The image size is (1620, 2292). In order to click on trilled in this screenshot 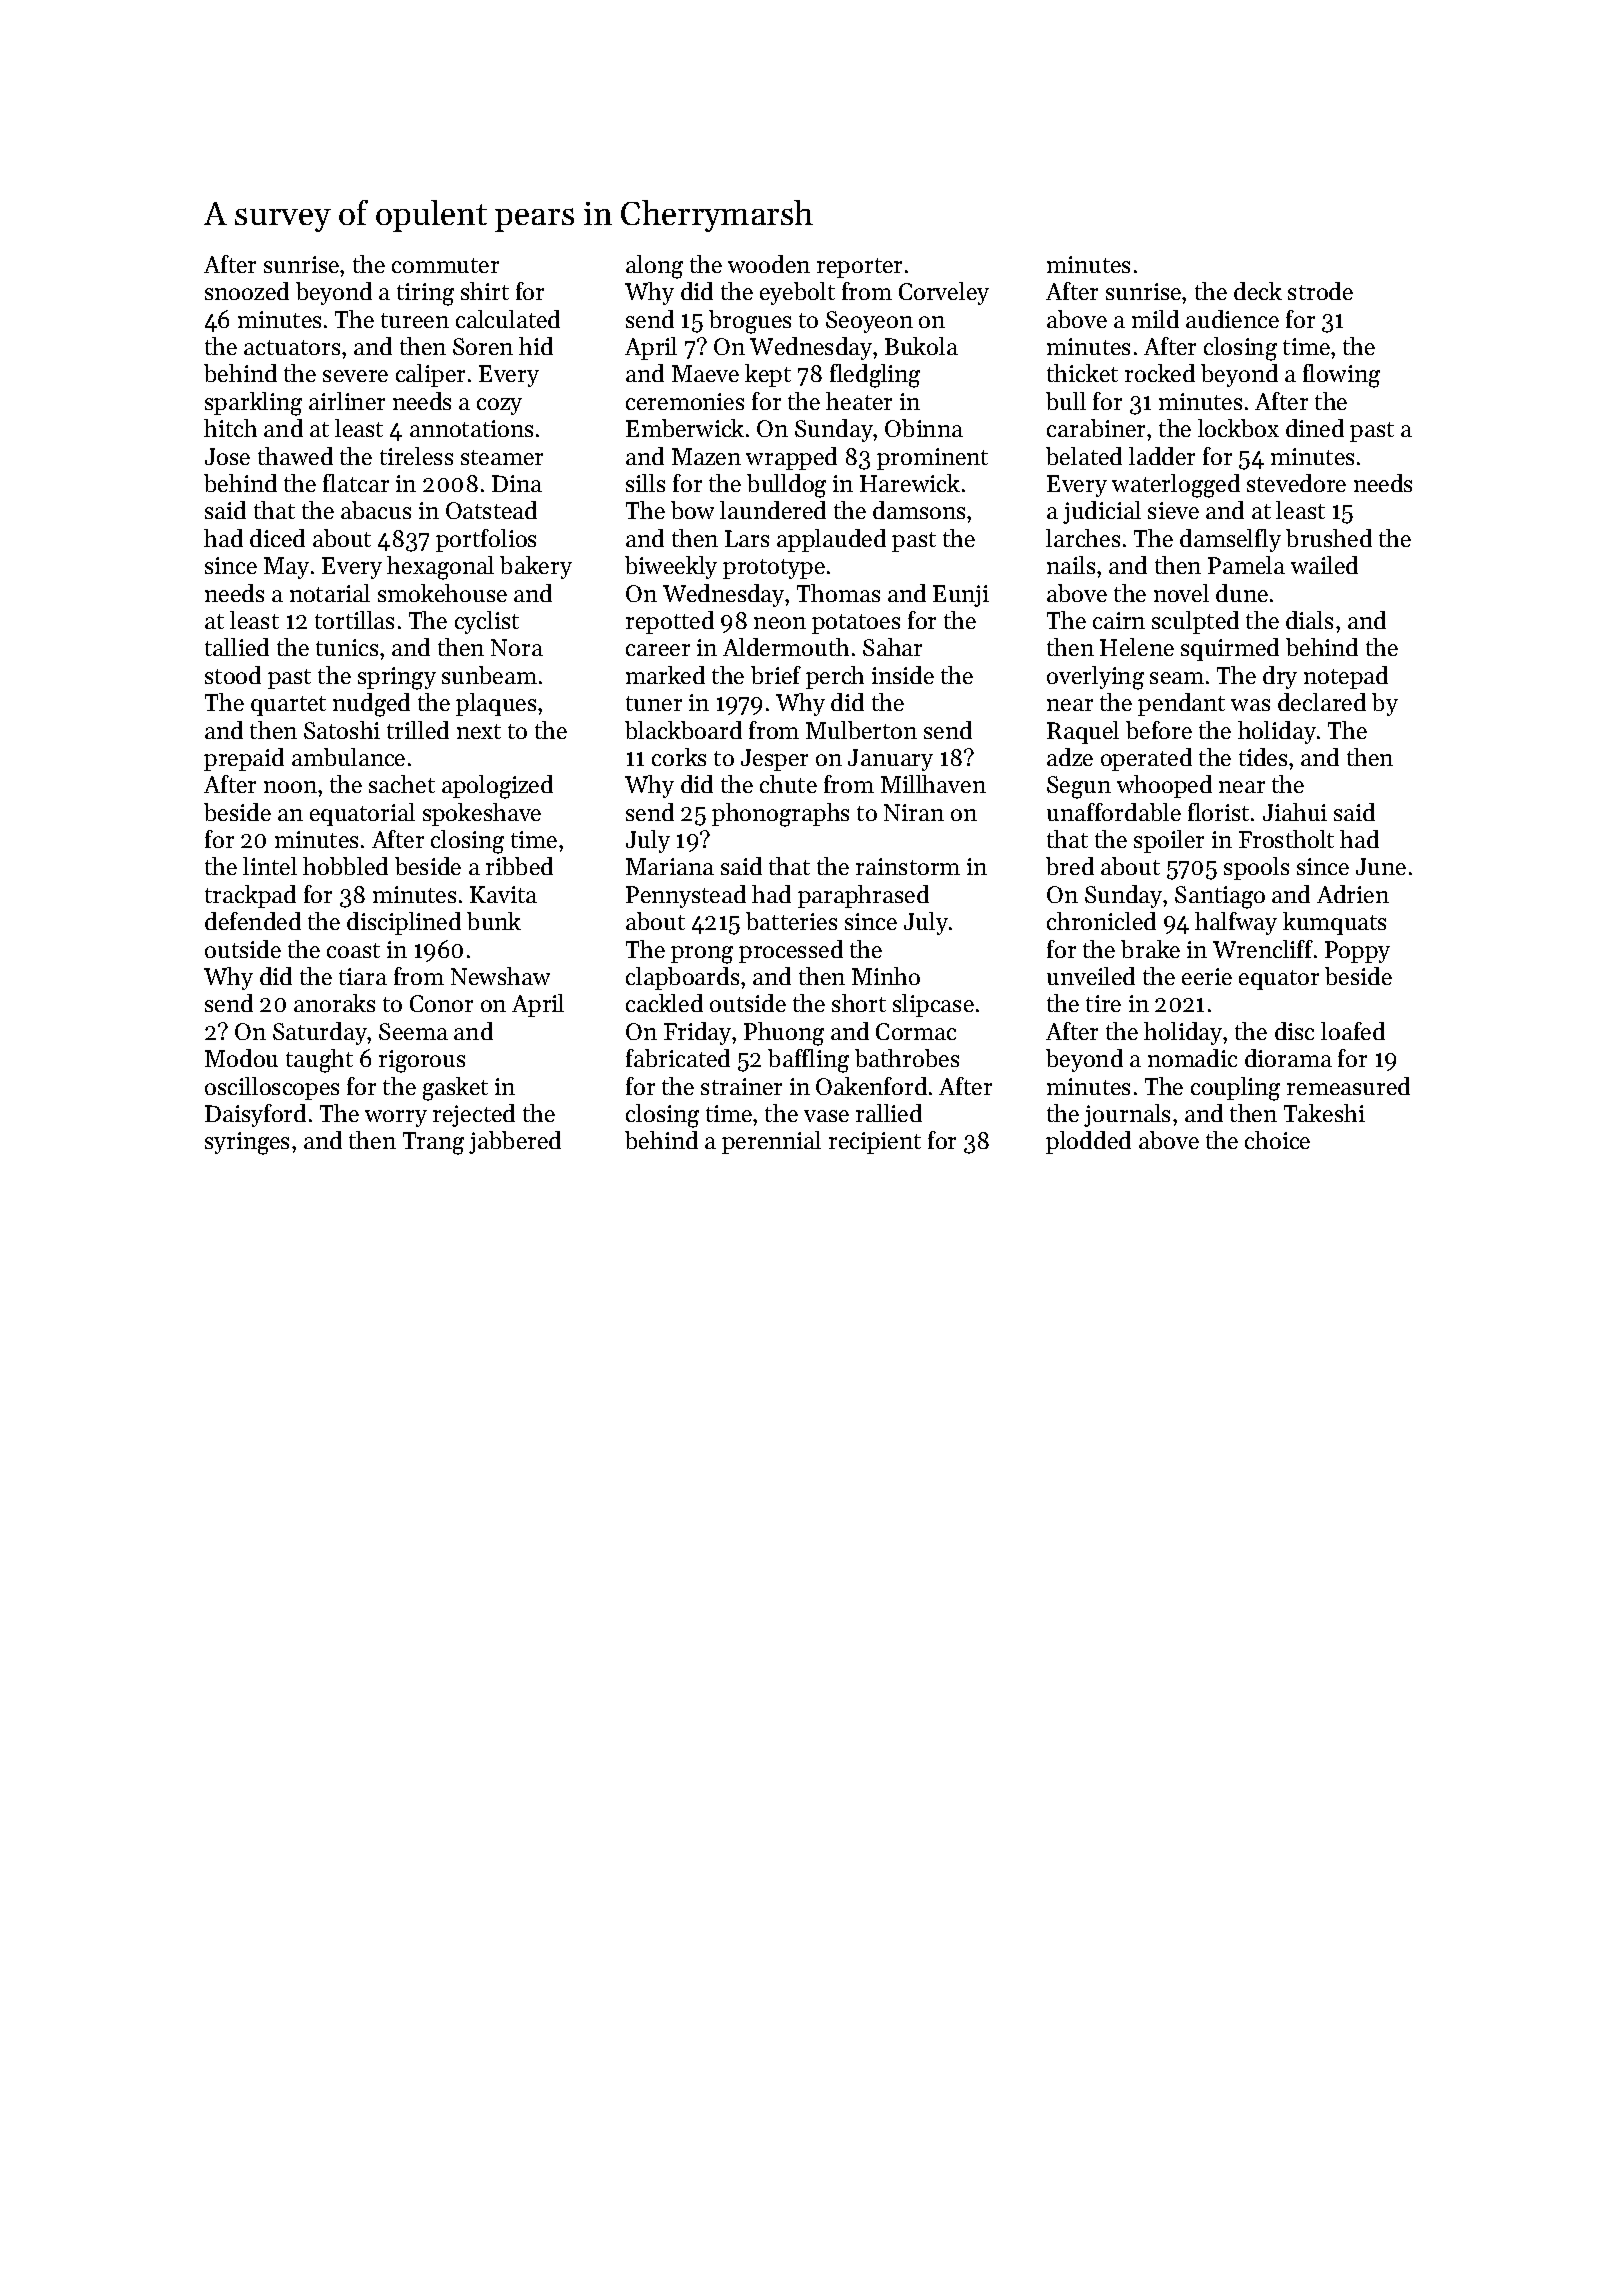, I will do `click(418, 730)`.
